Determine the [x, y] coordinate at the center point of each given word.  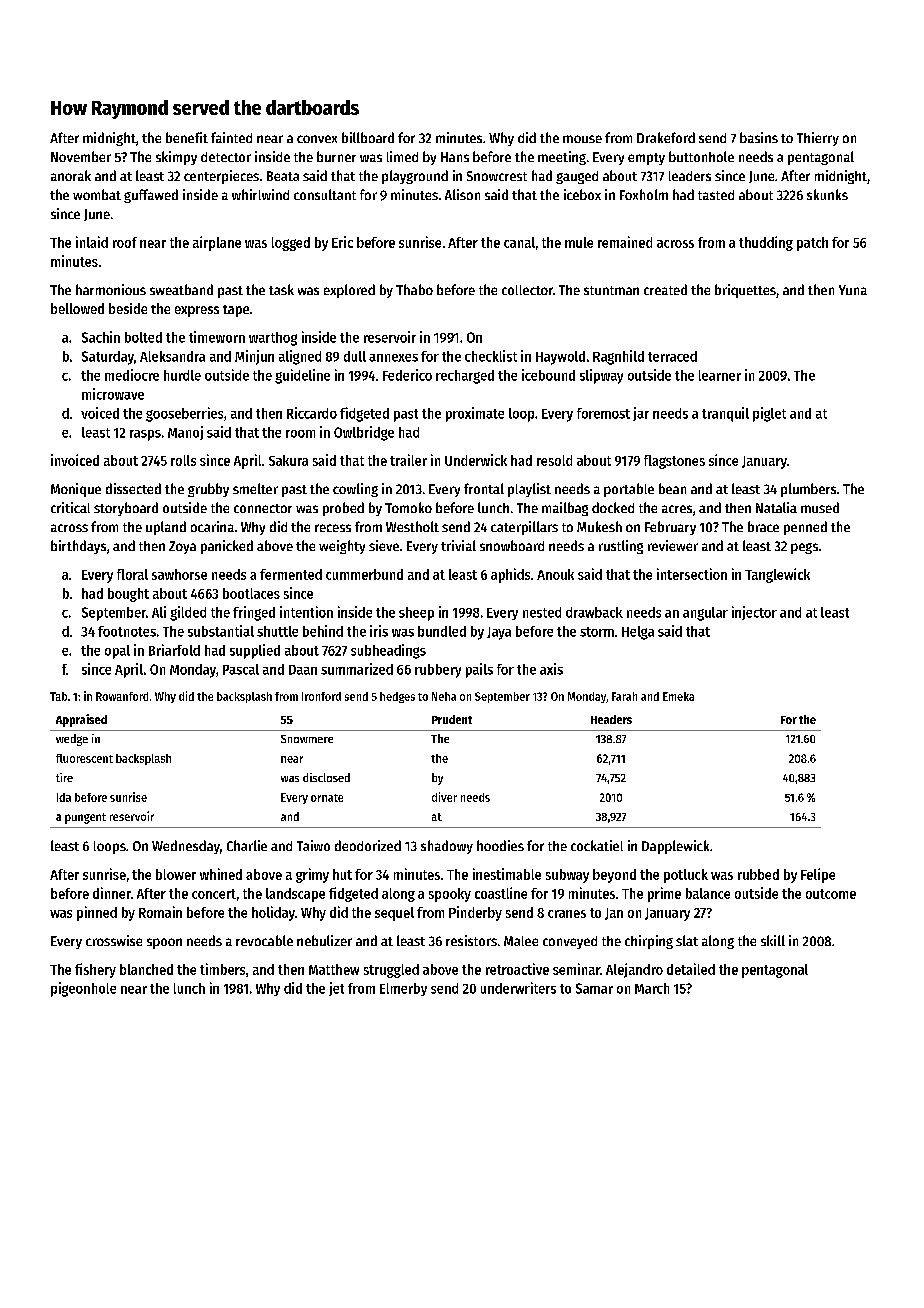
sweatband [181, 289]
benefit [187, 137]
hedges [397, 697]
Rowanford [122, 696]
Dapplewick [675, 847]
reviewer [673, 545]
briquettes [745, 291]
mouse [582, 139]
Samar [594, 988]
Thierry [818, 139]
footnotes [127, 631]
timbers [222, 969]
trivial [458, 545]
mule [579, 242]
